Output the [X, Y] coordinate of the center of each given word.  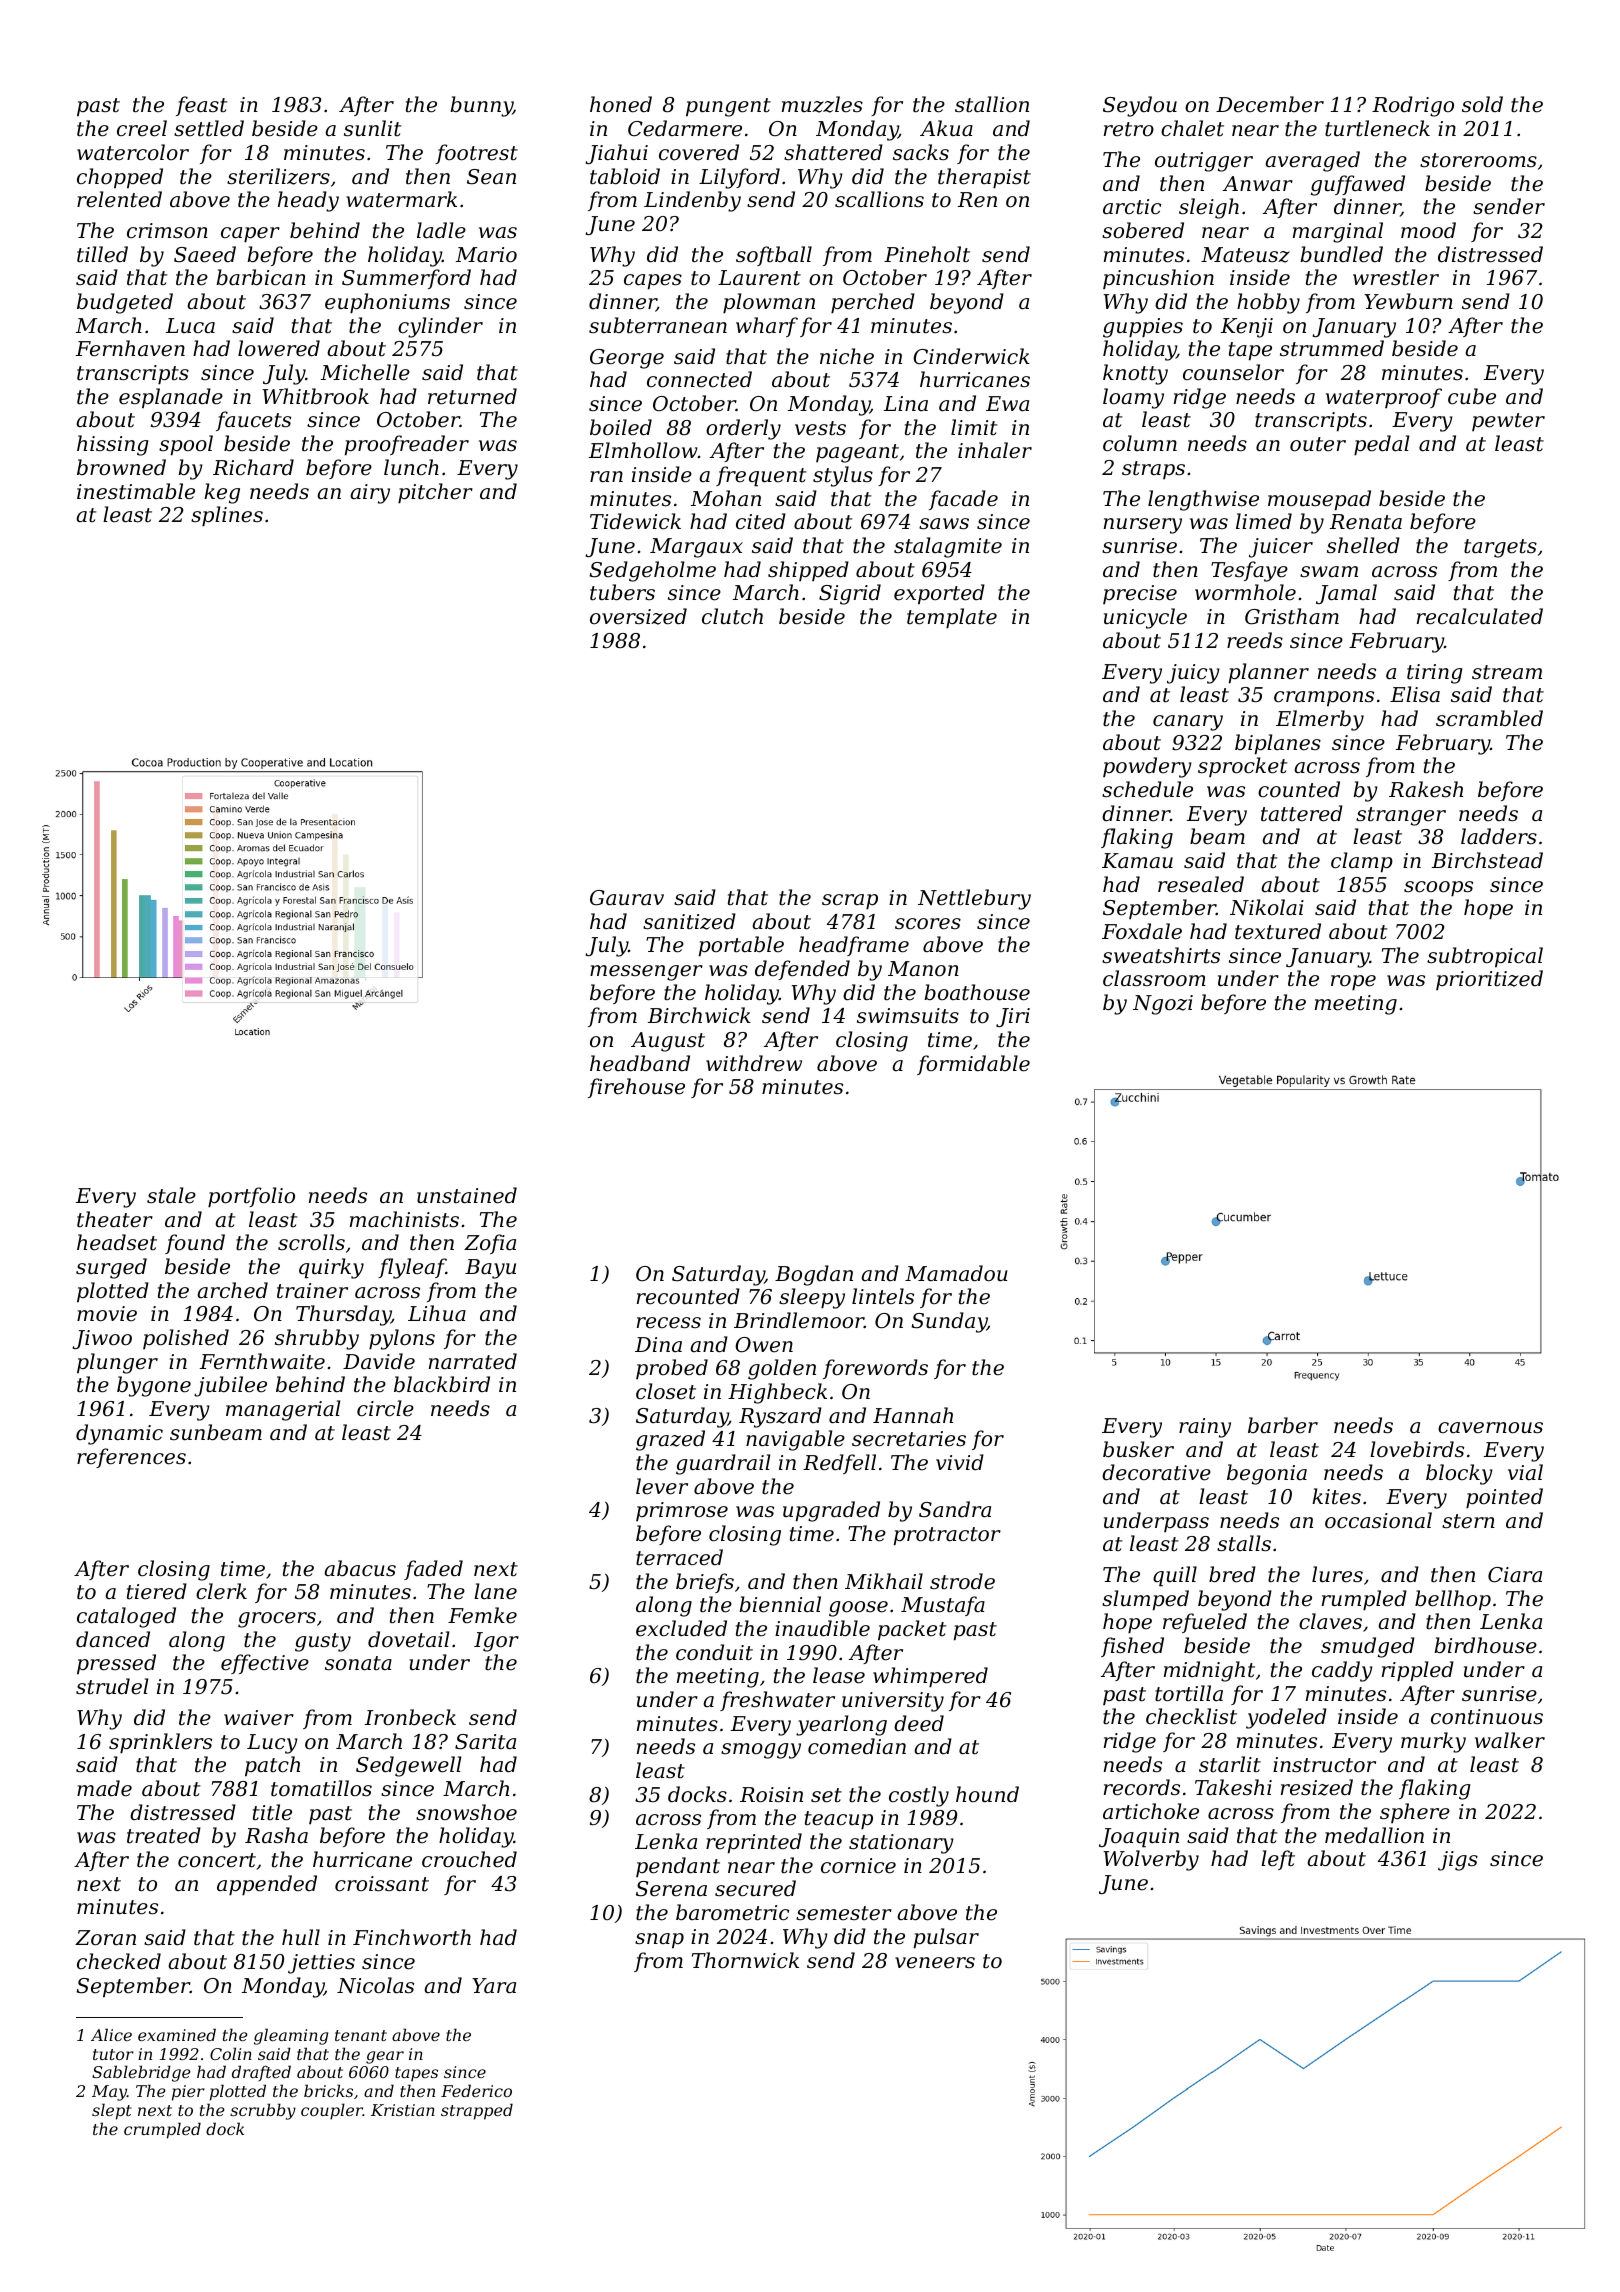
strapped [477, 2111]
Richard [253, 467]
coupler [332, 2111]
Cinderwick [971, 356]
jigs [1458, 1861]
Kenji [1247, 328]
